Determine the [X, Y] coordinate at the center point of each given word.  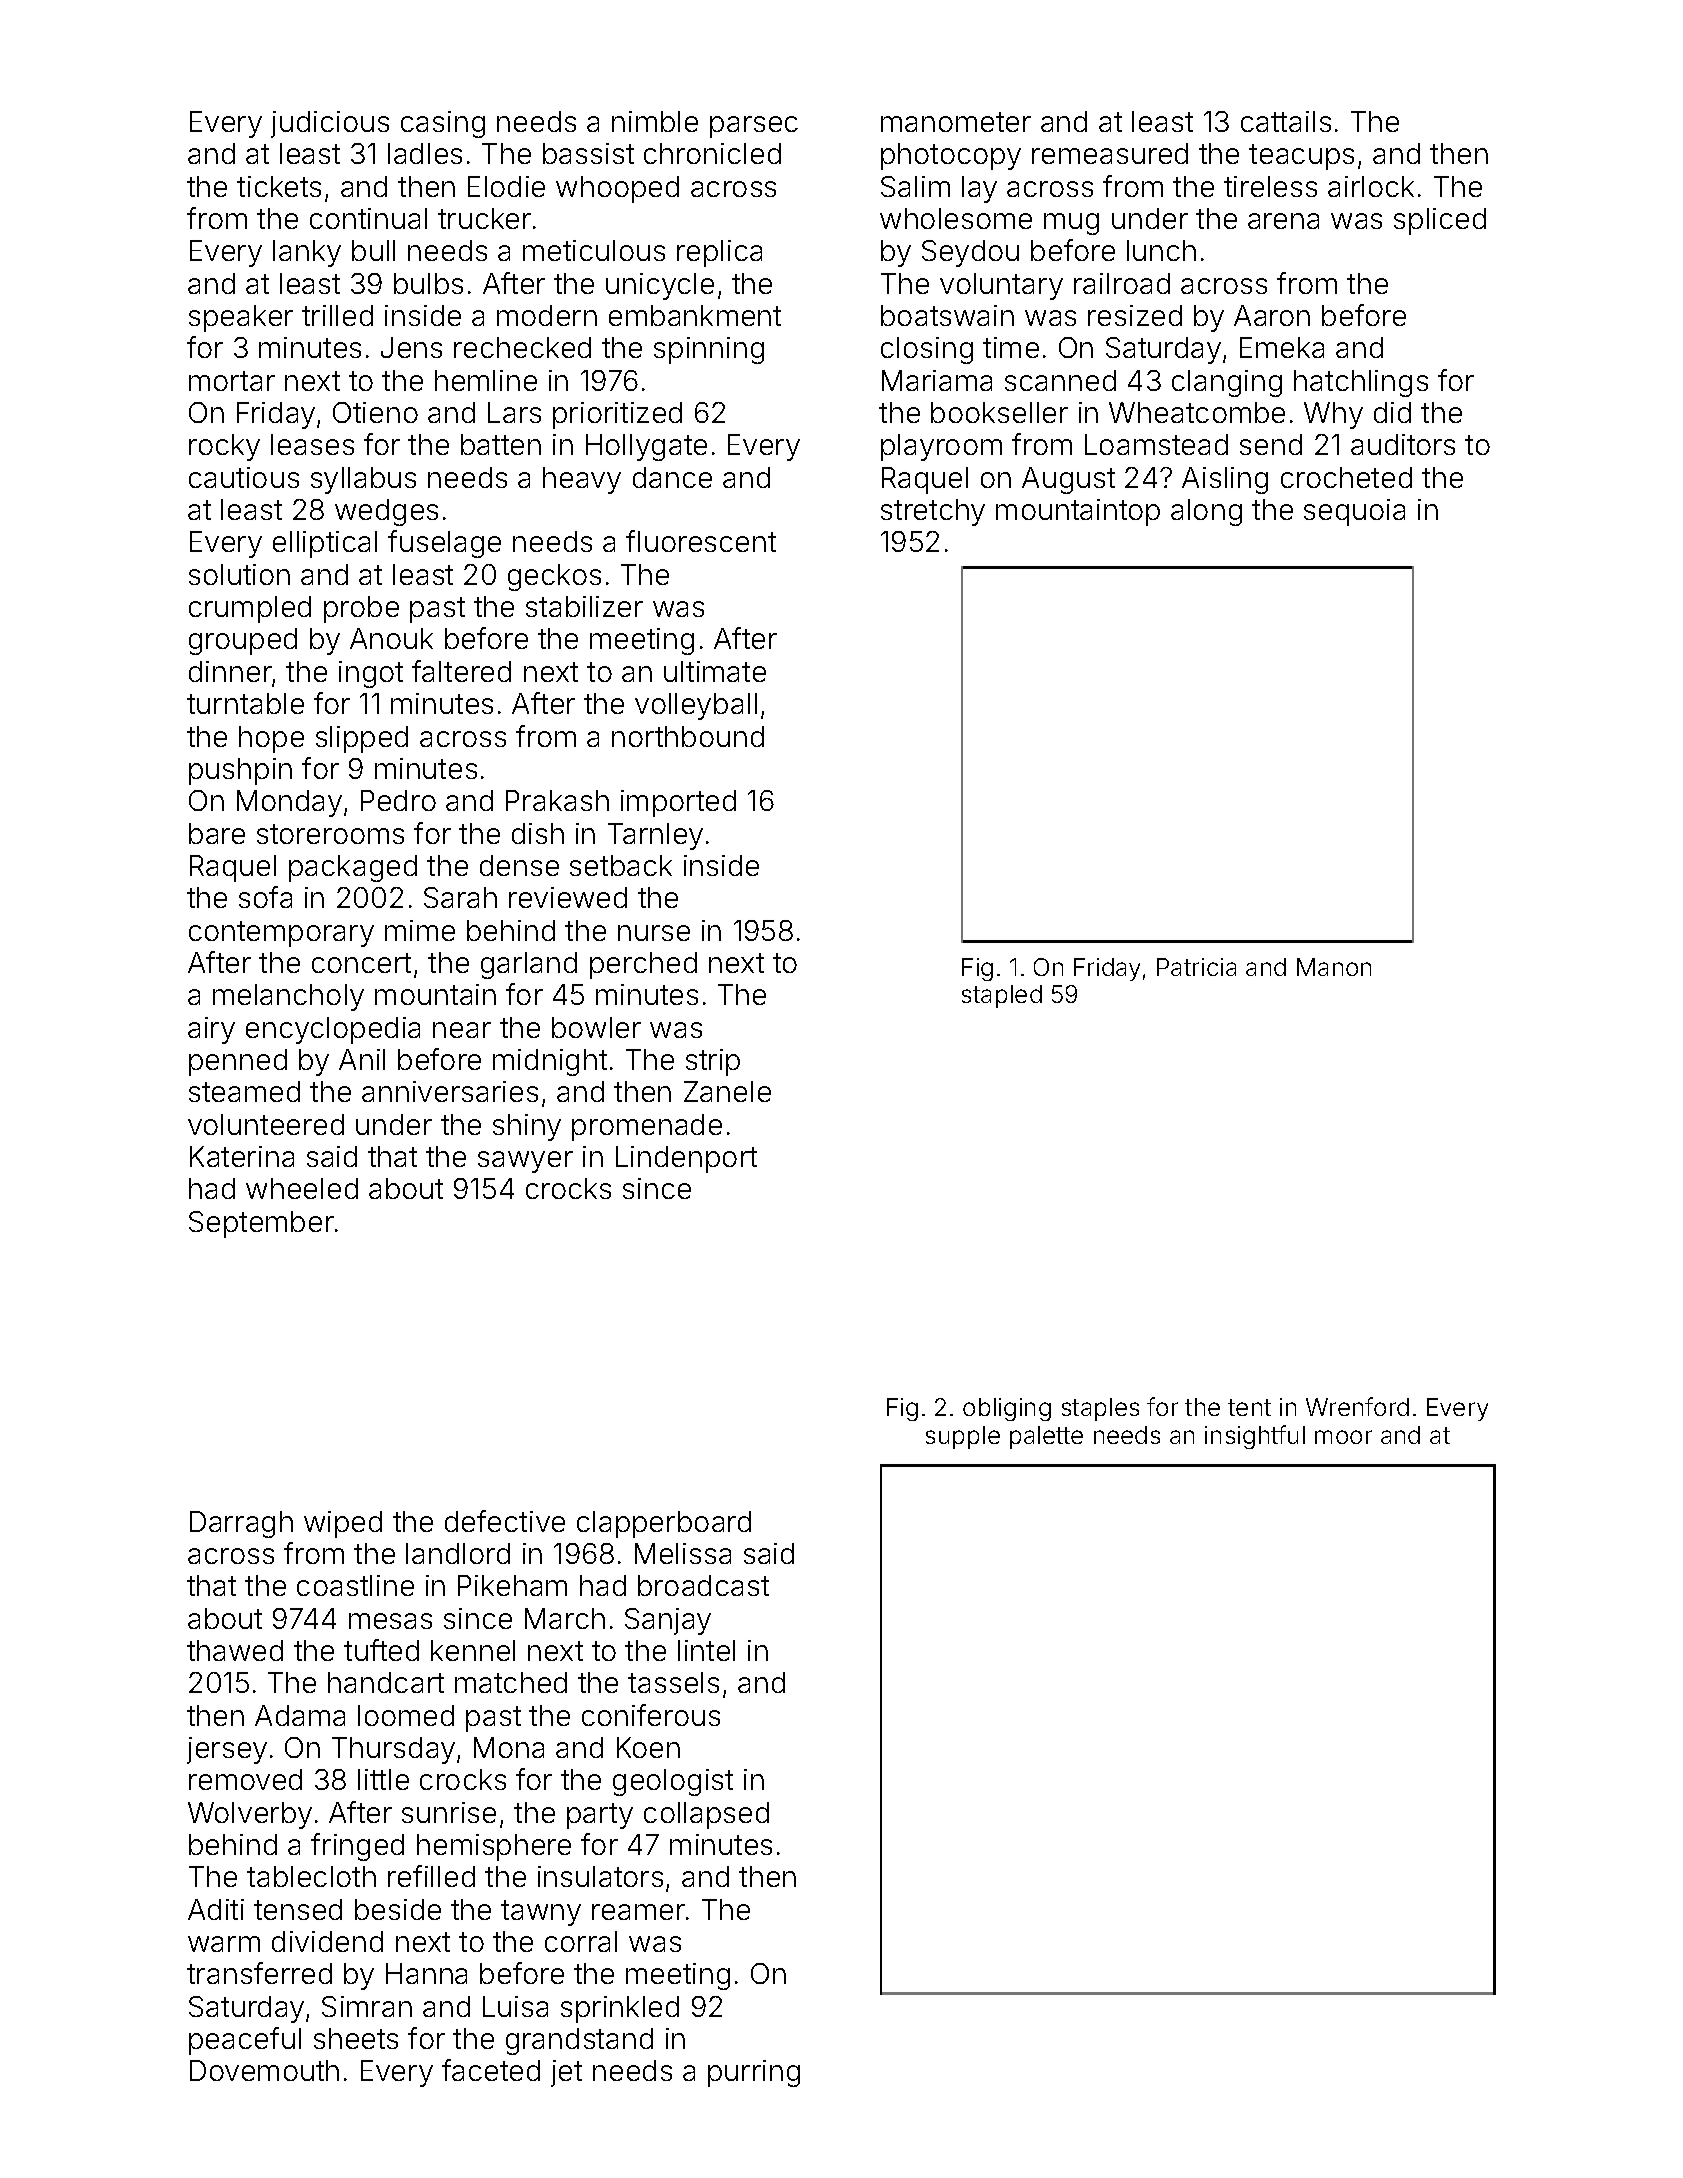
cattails [1286, 121]
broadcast [703, 1585]
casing [443, 124]
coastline [355, 1585]
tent [1249, 1407]
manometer [956, 122]
